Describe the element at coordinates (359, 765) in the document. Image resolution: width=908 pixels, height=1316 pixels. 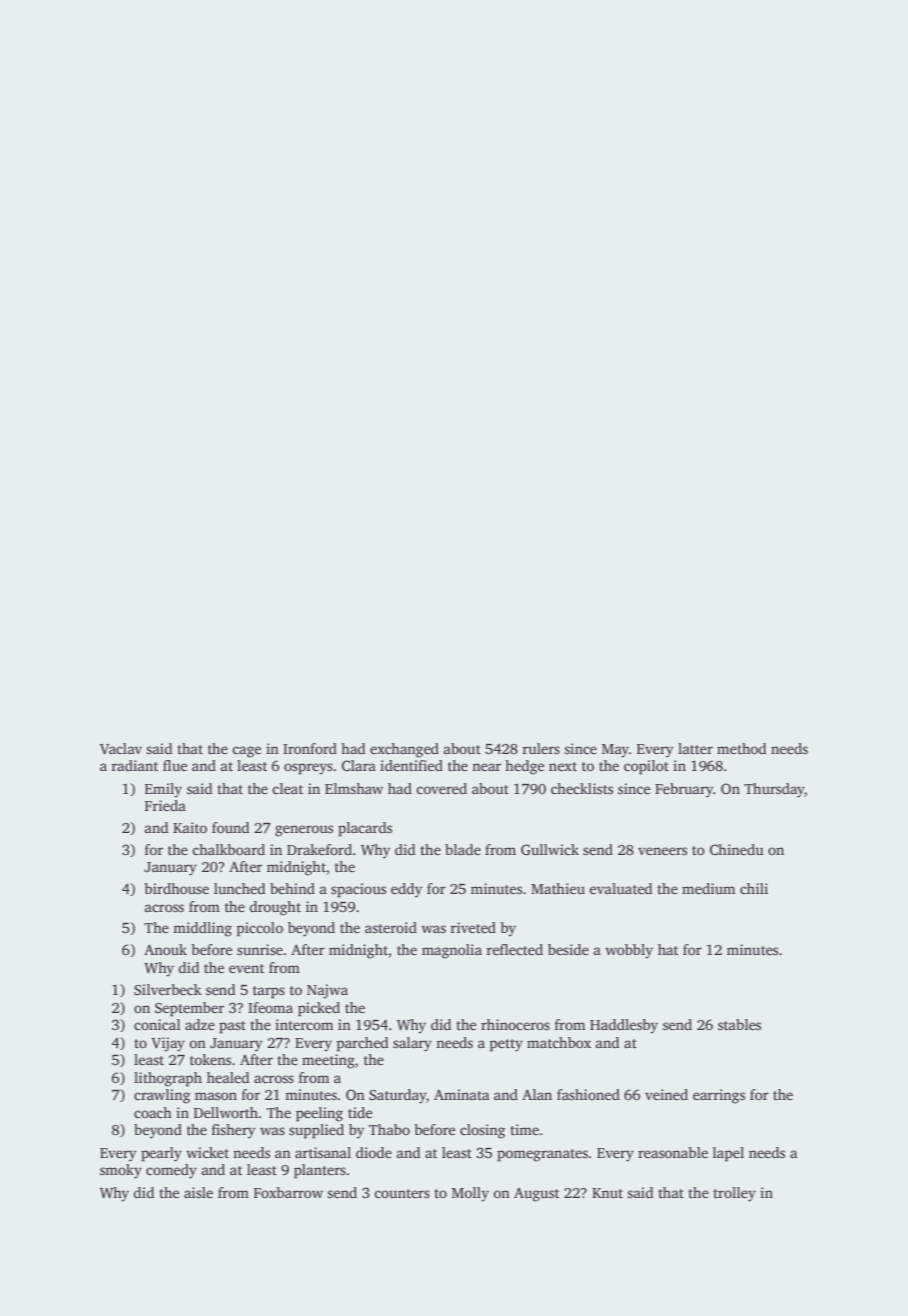
I see `Clara` at that location.
